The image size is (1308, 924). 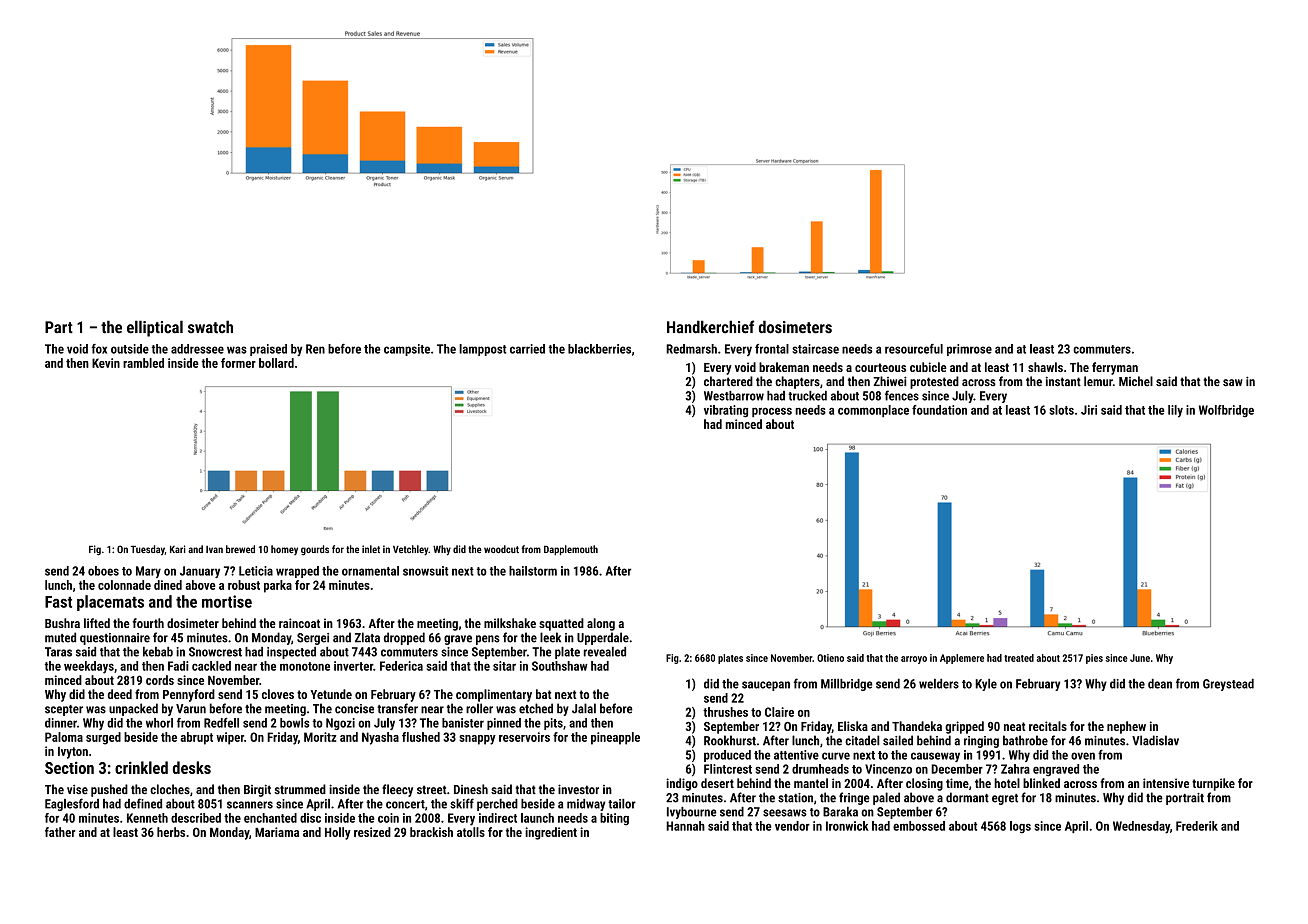 What do you see at coordinates (551, 833) in the screenshot?
I see `ingredient` at bounding box center [551, 833].
